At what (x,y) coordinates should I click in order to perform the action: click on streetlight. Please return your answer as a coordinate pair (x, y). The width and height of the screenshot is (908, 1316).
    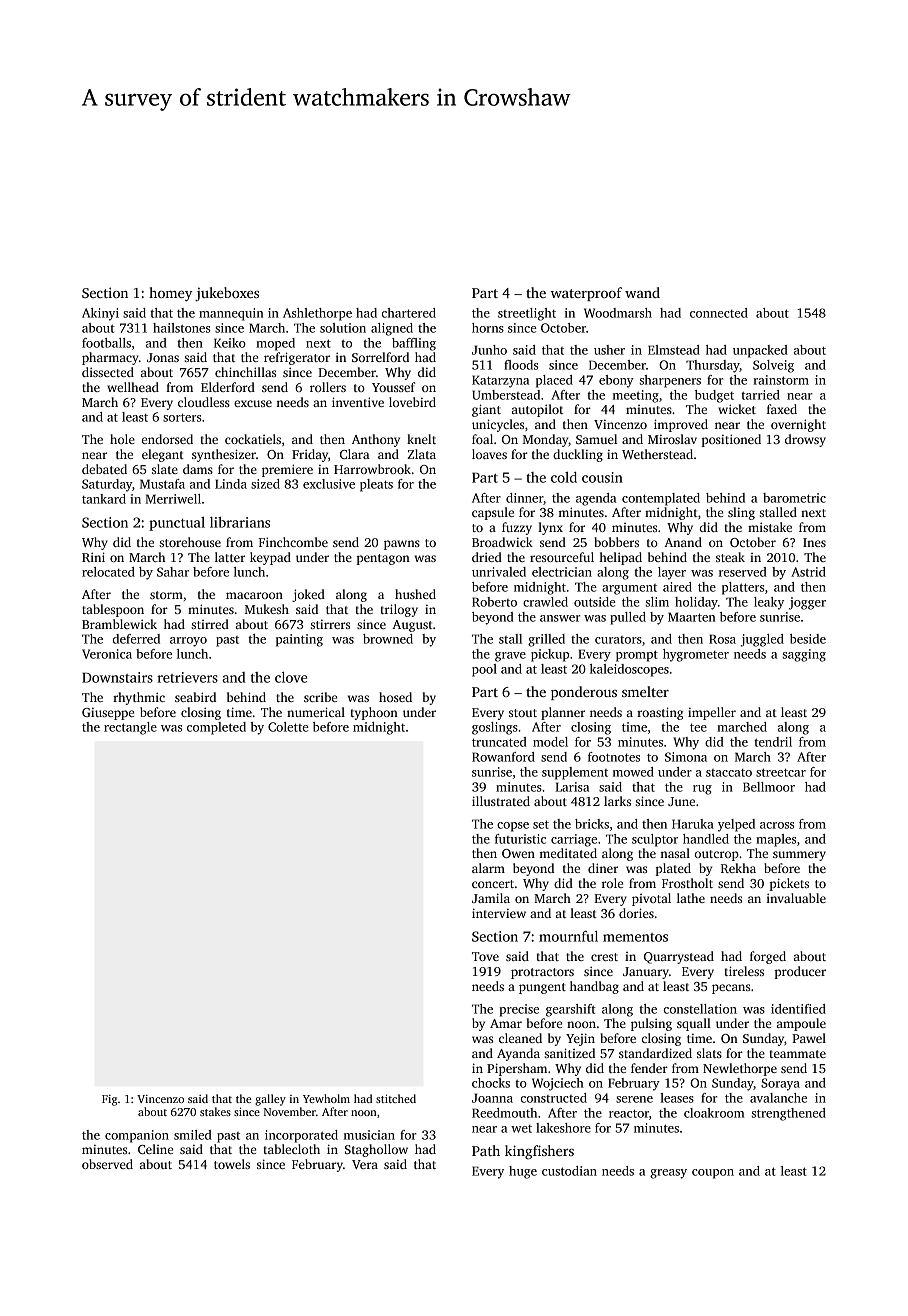
    Looking at the image, I should click on (527, 314).
